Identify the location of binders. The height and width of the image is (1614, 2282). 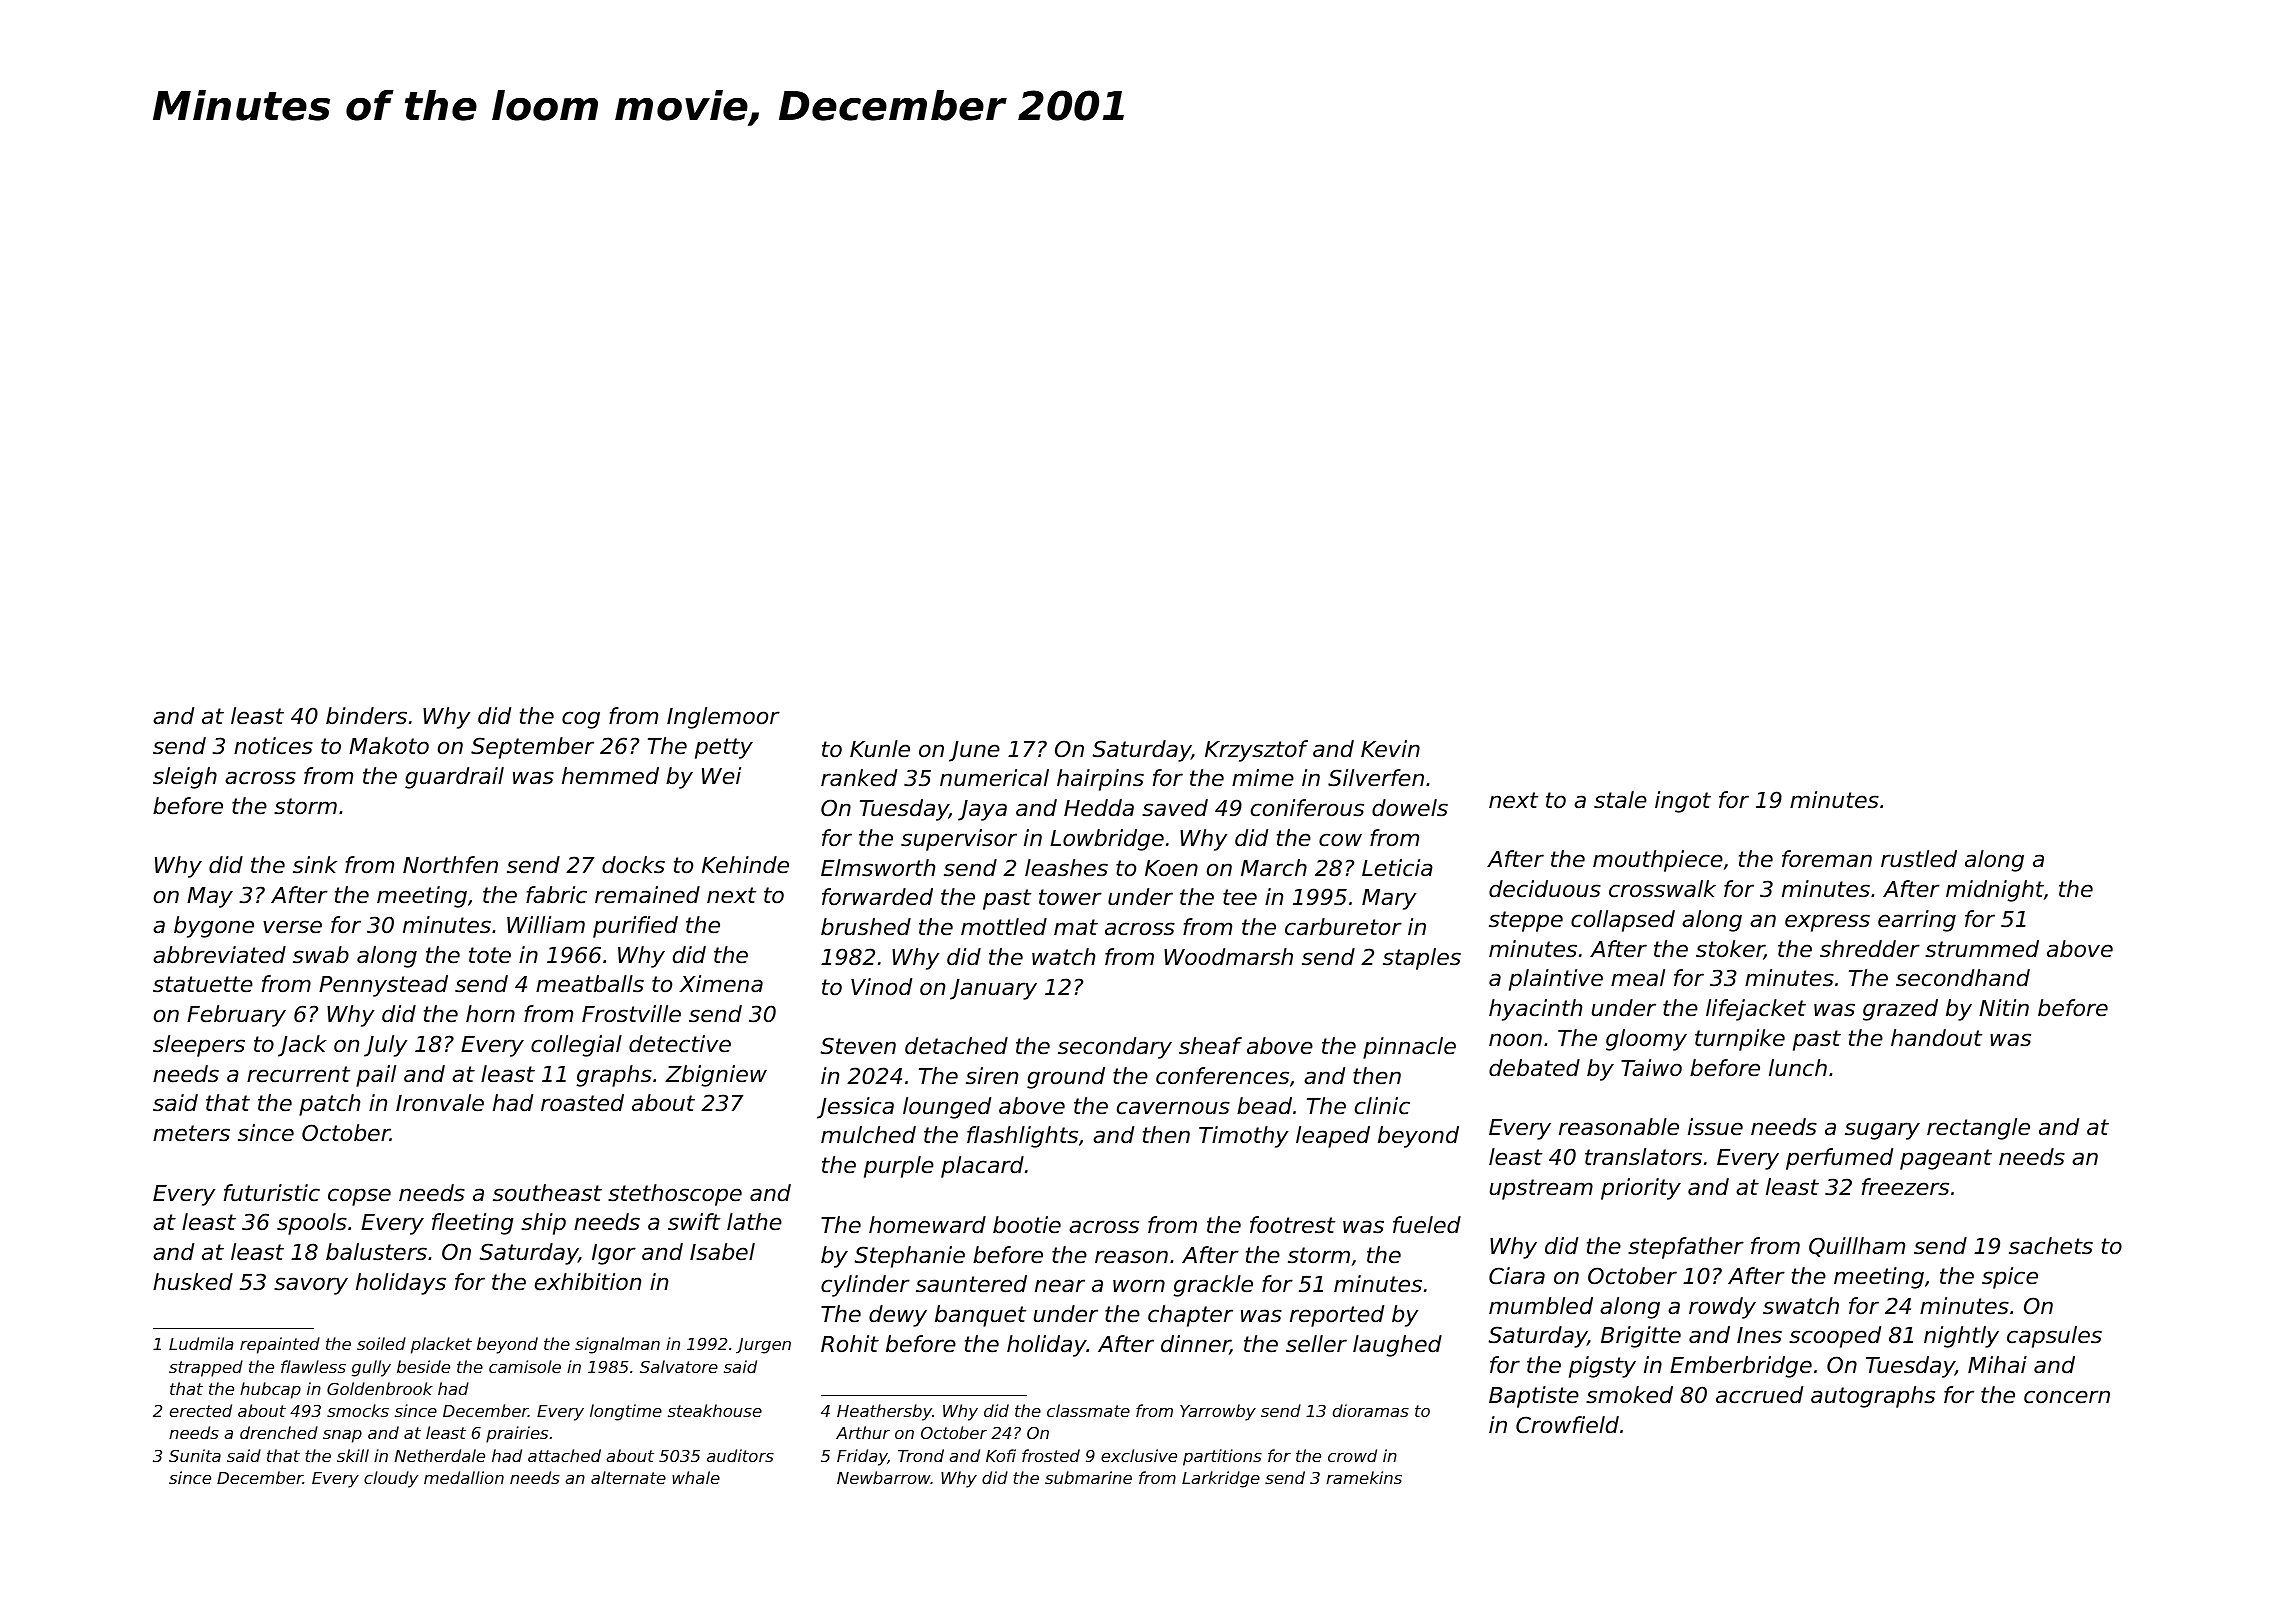
(366, 716).
